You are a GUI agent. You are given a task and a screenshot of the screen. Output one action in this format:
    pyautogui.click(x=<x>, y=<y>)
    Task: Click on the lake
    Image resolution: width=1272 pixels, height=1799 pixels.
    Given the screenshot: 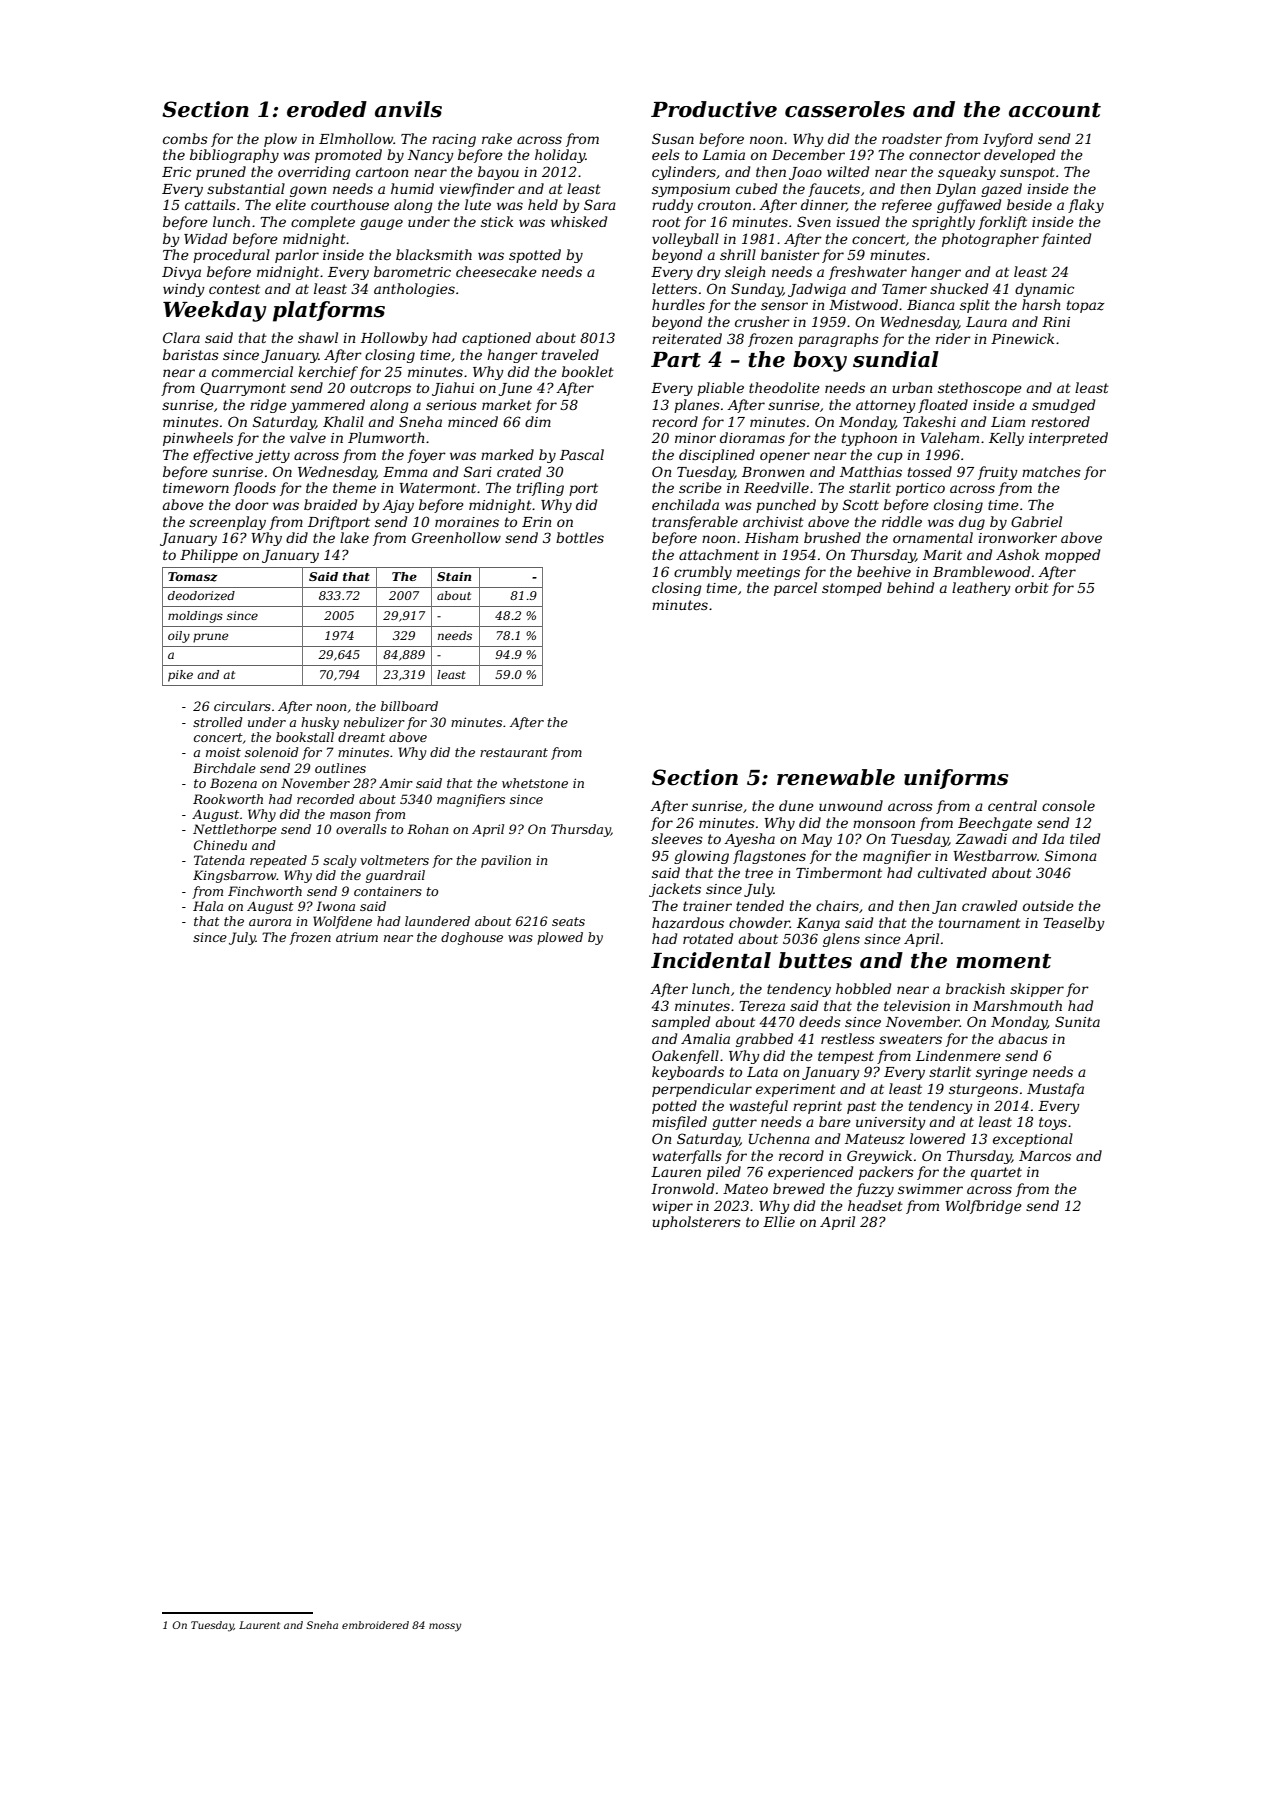 What is the action you would take?
    pyautogui.click(x=354, y=537)
